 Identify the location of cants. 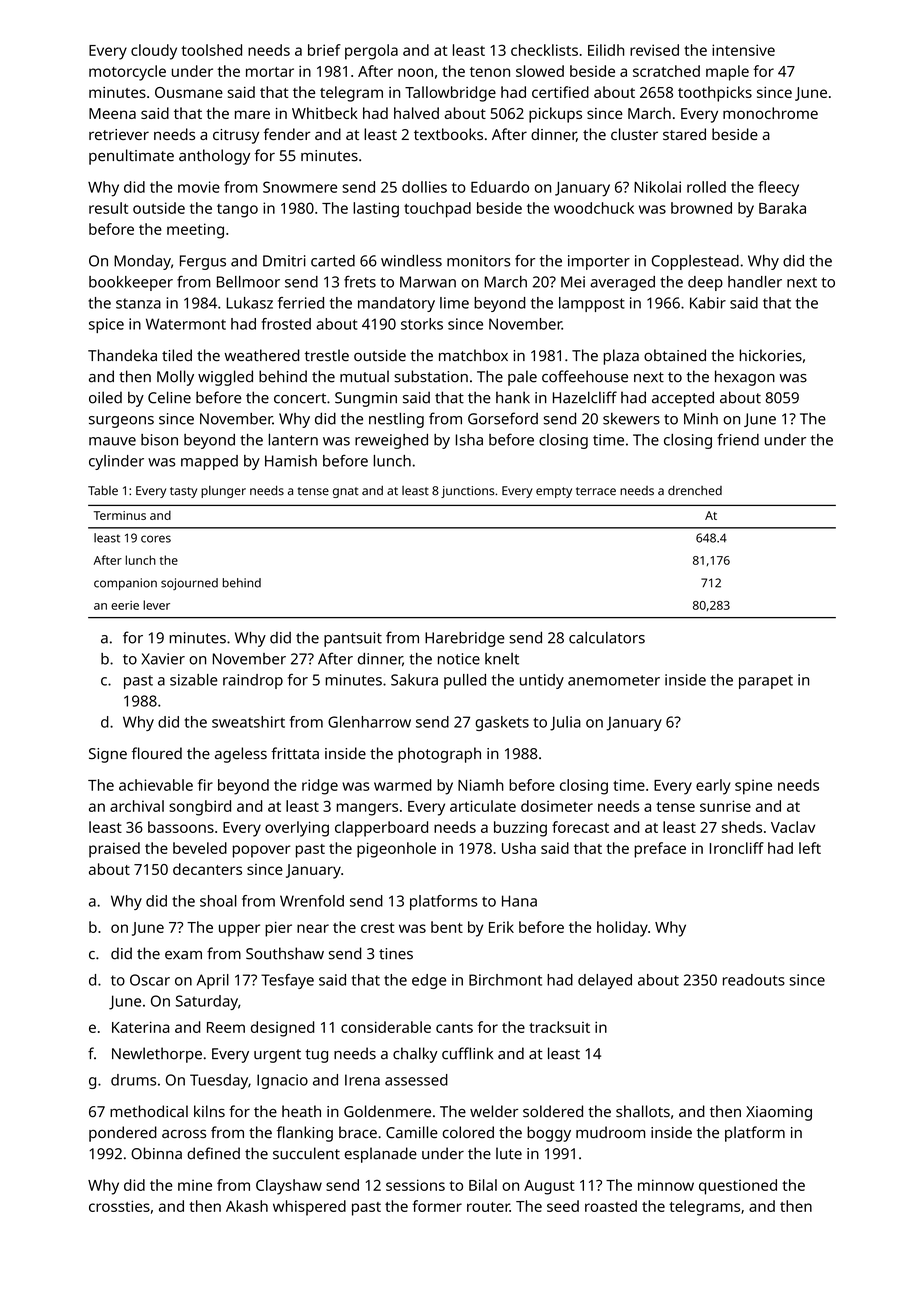
(454, 1028).
